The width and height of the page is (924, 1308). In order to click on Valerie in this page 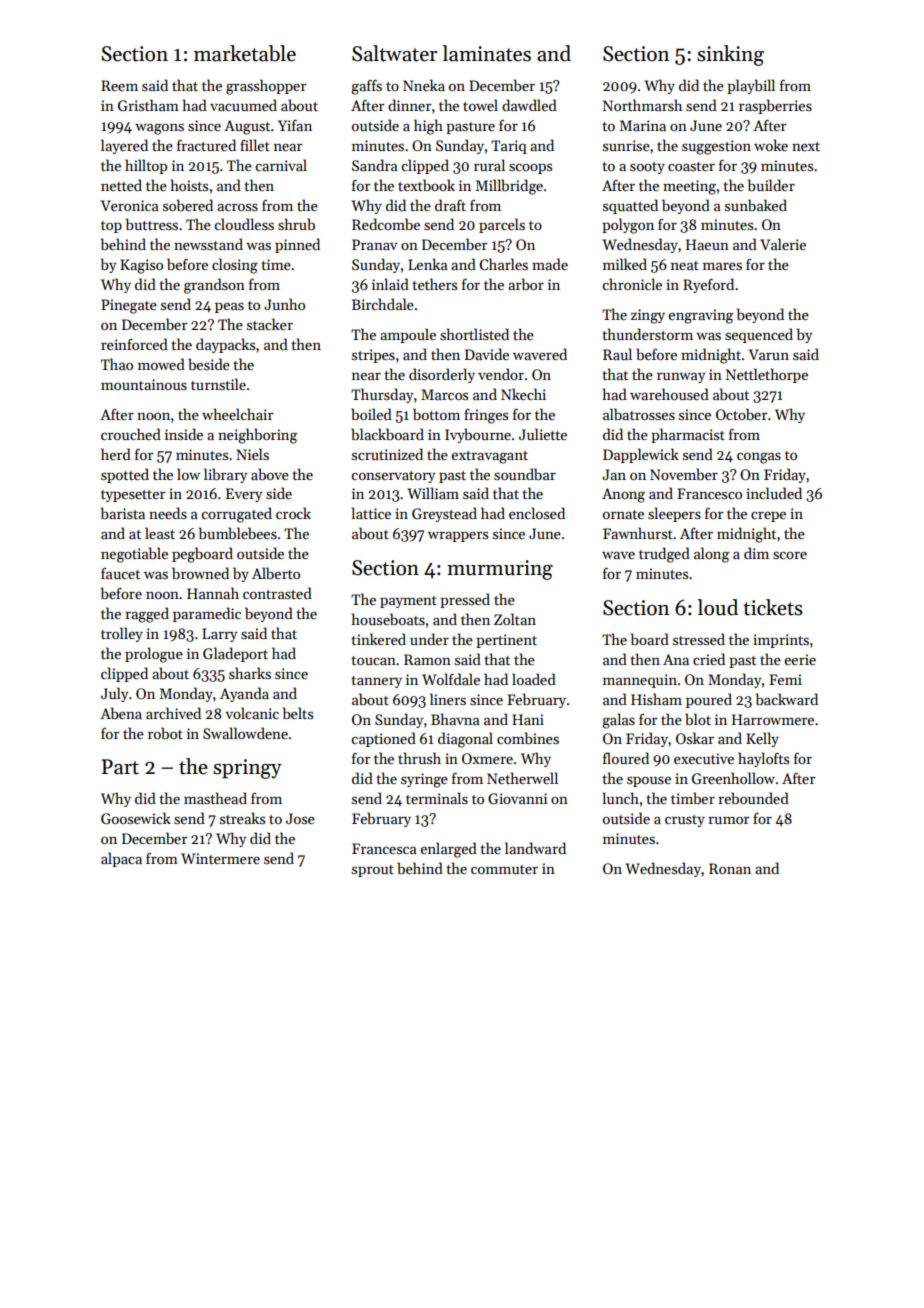, I will do `click(783, 244)`.
